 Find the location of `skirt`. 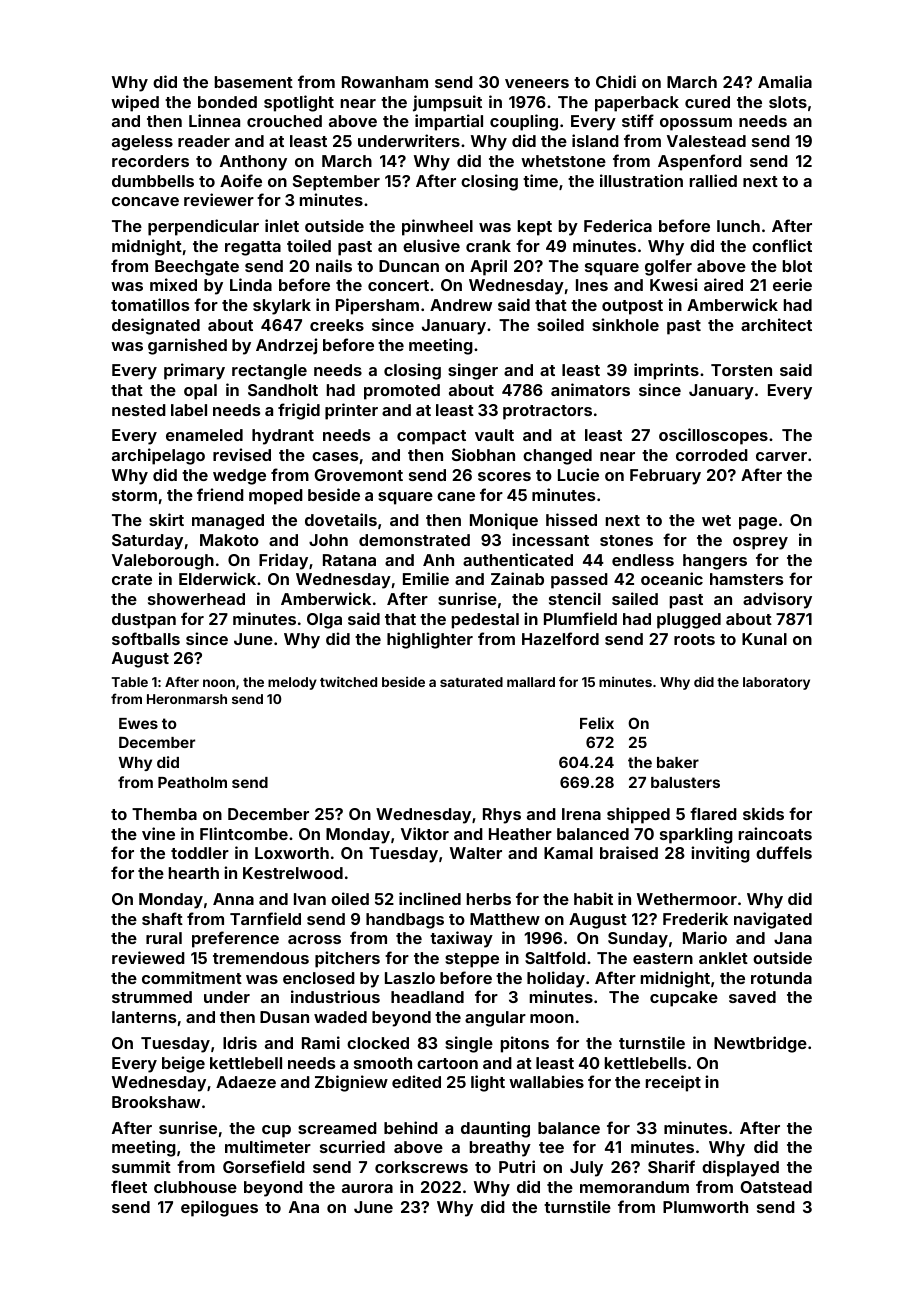

skirt is located at coordinates (166, 519).
